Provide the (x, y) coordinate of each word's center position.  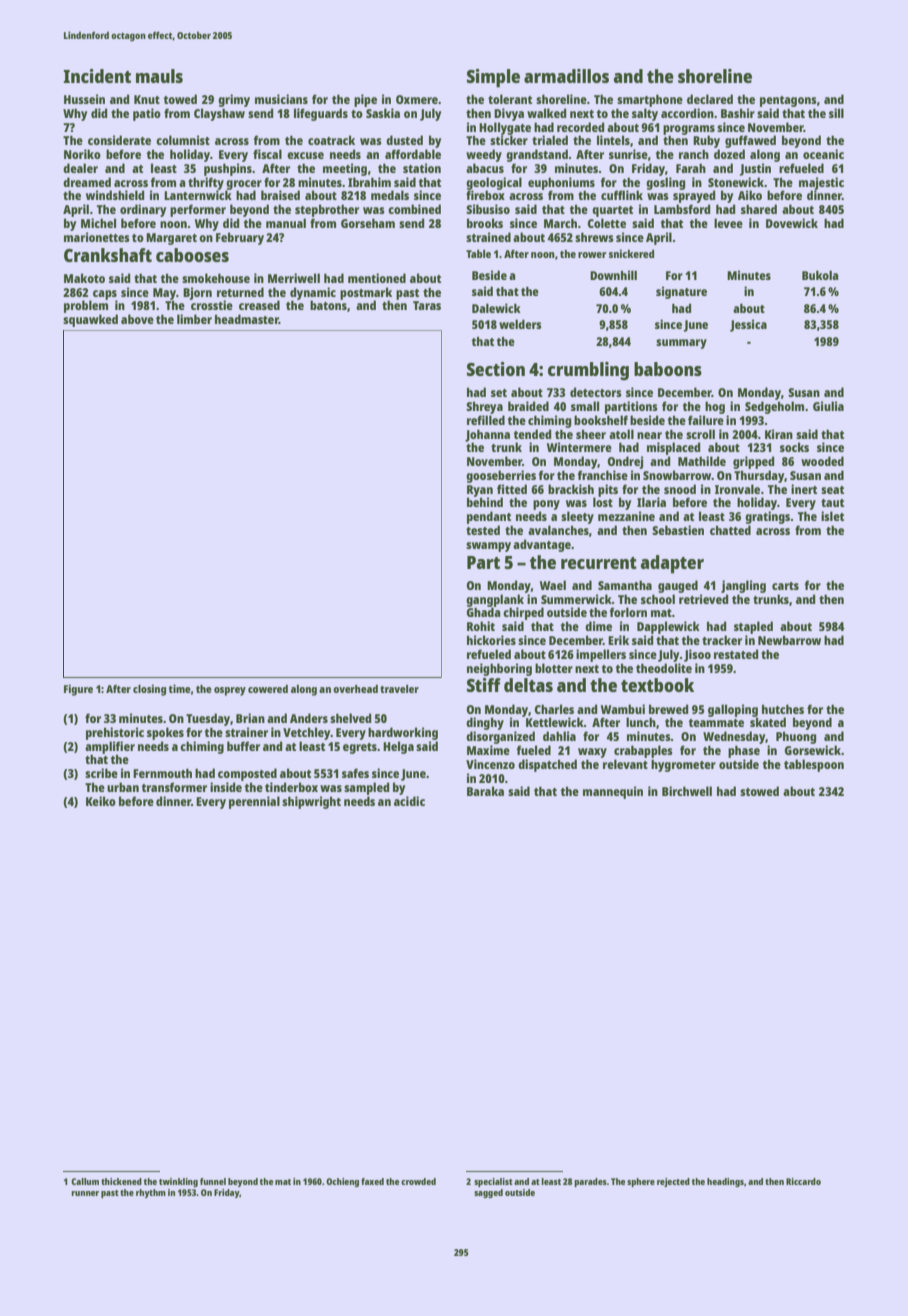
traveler (399, 689)
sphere (641, 1182)
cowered (268, 689)
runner (85, 1193)
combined (414, 209)
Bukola (820, 275)
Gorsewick (813, 750)
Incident (97, 76)
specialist (493, 1182)
